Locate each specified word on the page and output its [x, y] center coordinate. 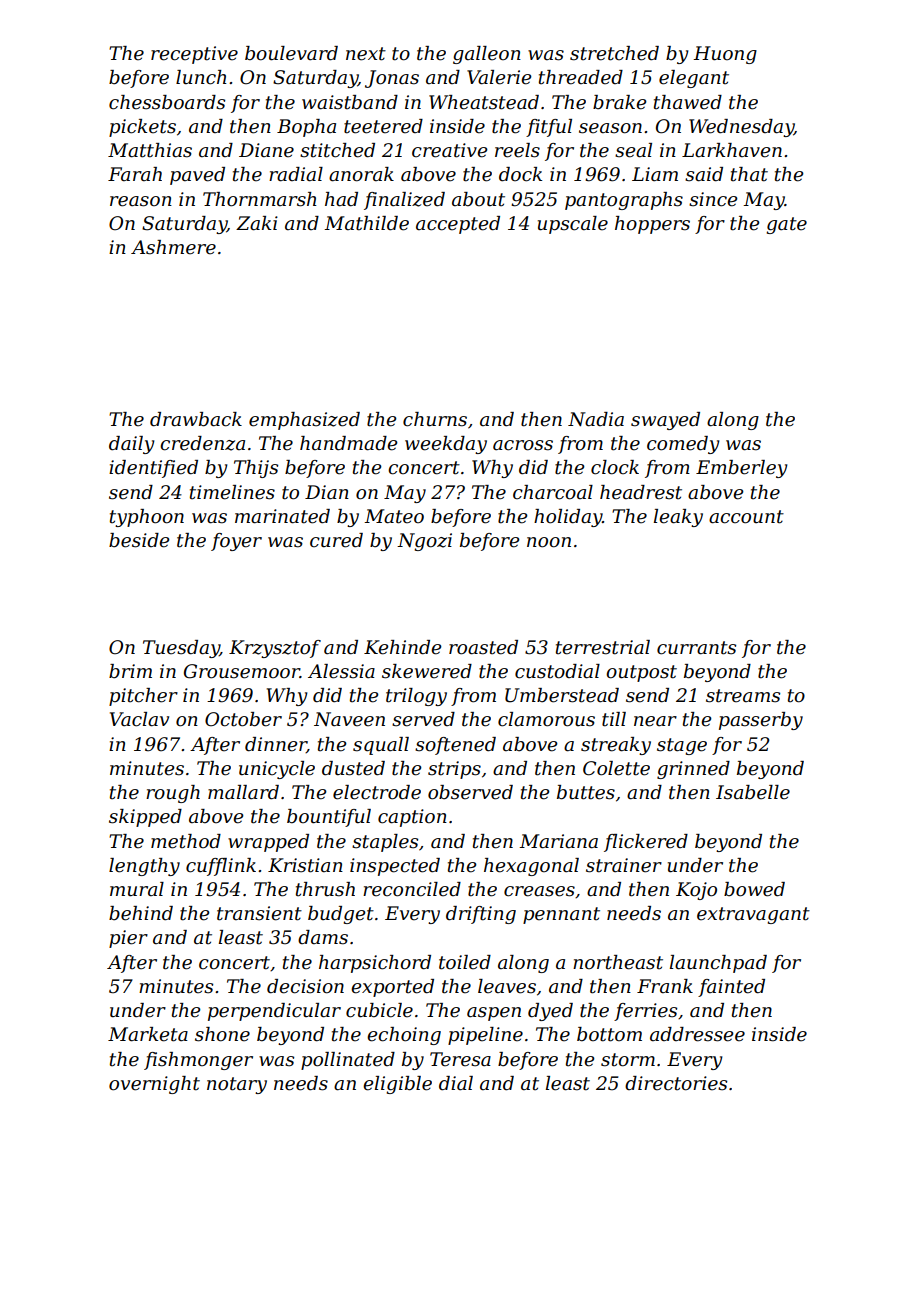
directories [676, 1083]
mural [137, 889]
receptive [194, 55]
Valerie [499, 77]
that [749, 174]
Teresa [460, 1059]
